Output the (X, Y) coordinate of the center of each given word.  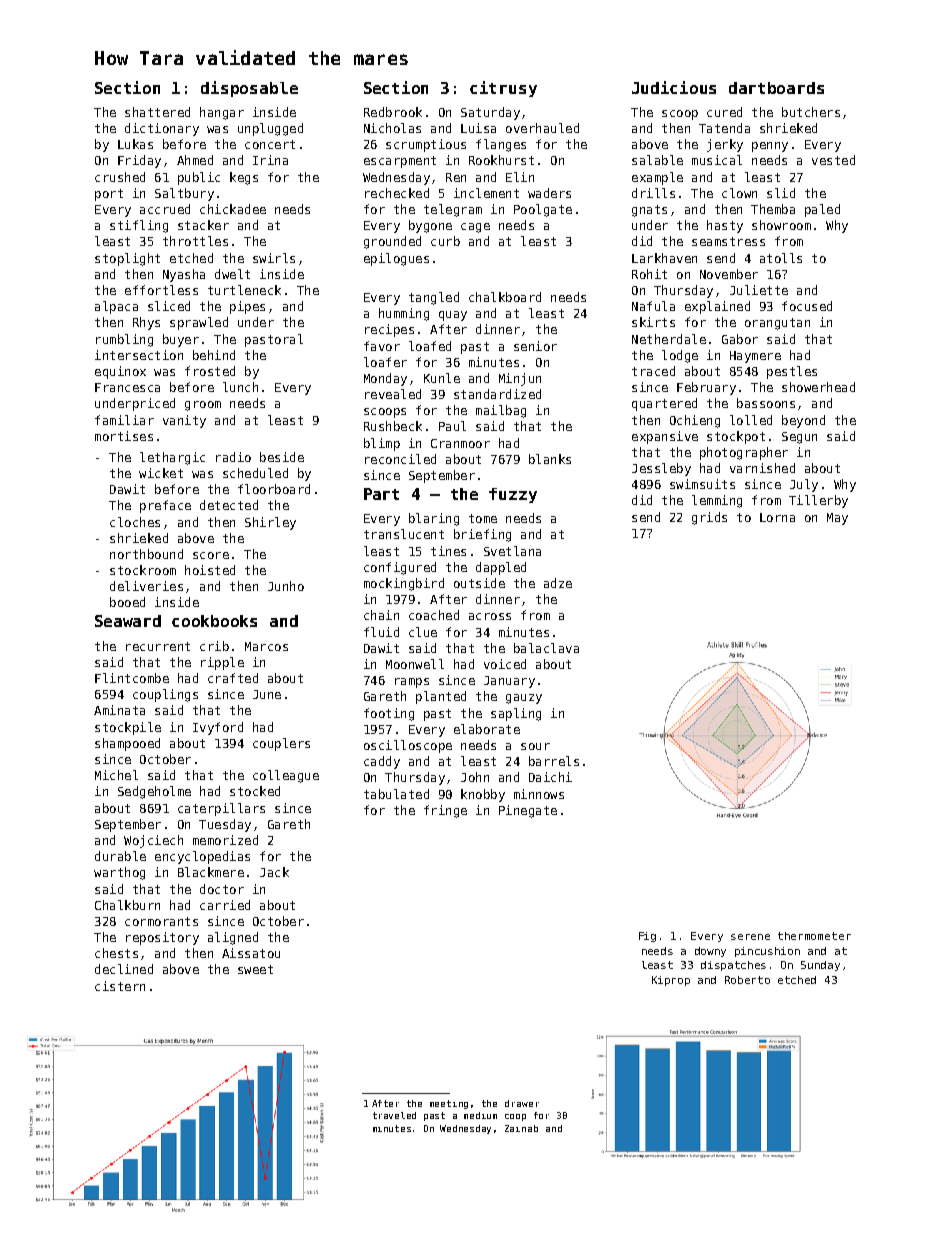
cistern (120, 986)
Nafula (653, 306)
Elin (520, 177)
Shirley (270, 523)
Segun (799, 438)
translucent (404, 534)
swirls (274, 258)
